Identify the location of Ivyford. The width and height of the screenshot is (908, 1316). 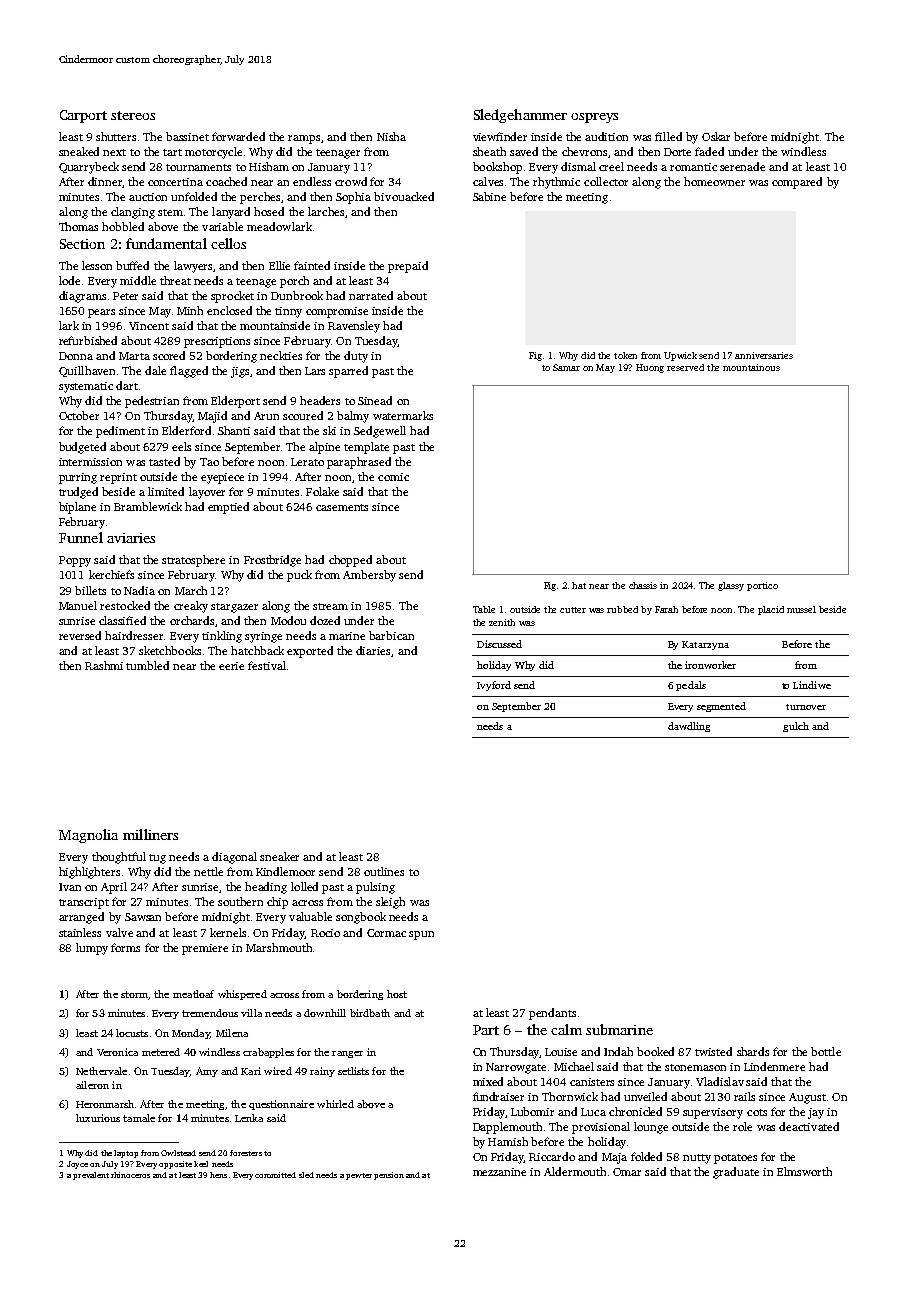
(494, 686).
